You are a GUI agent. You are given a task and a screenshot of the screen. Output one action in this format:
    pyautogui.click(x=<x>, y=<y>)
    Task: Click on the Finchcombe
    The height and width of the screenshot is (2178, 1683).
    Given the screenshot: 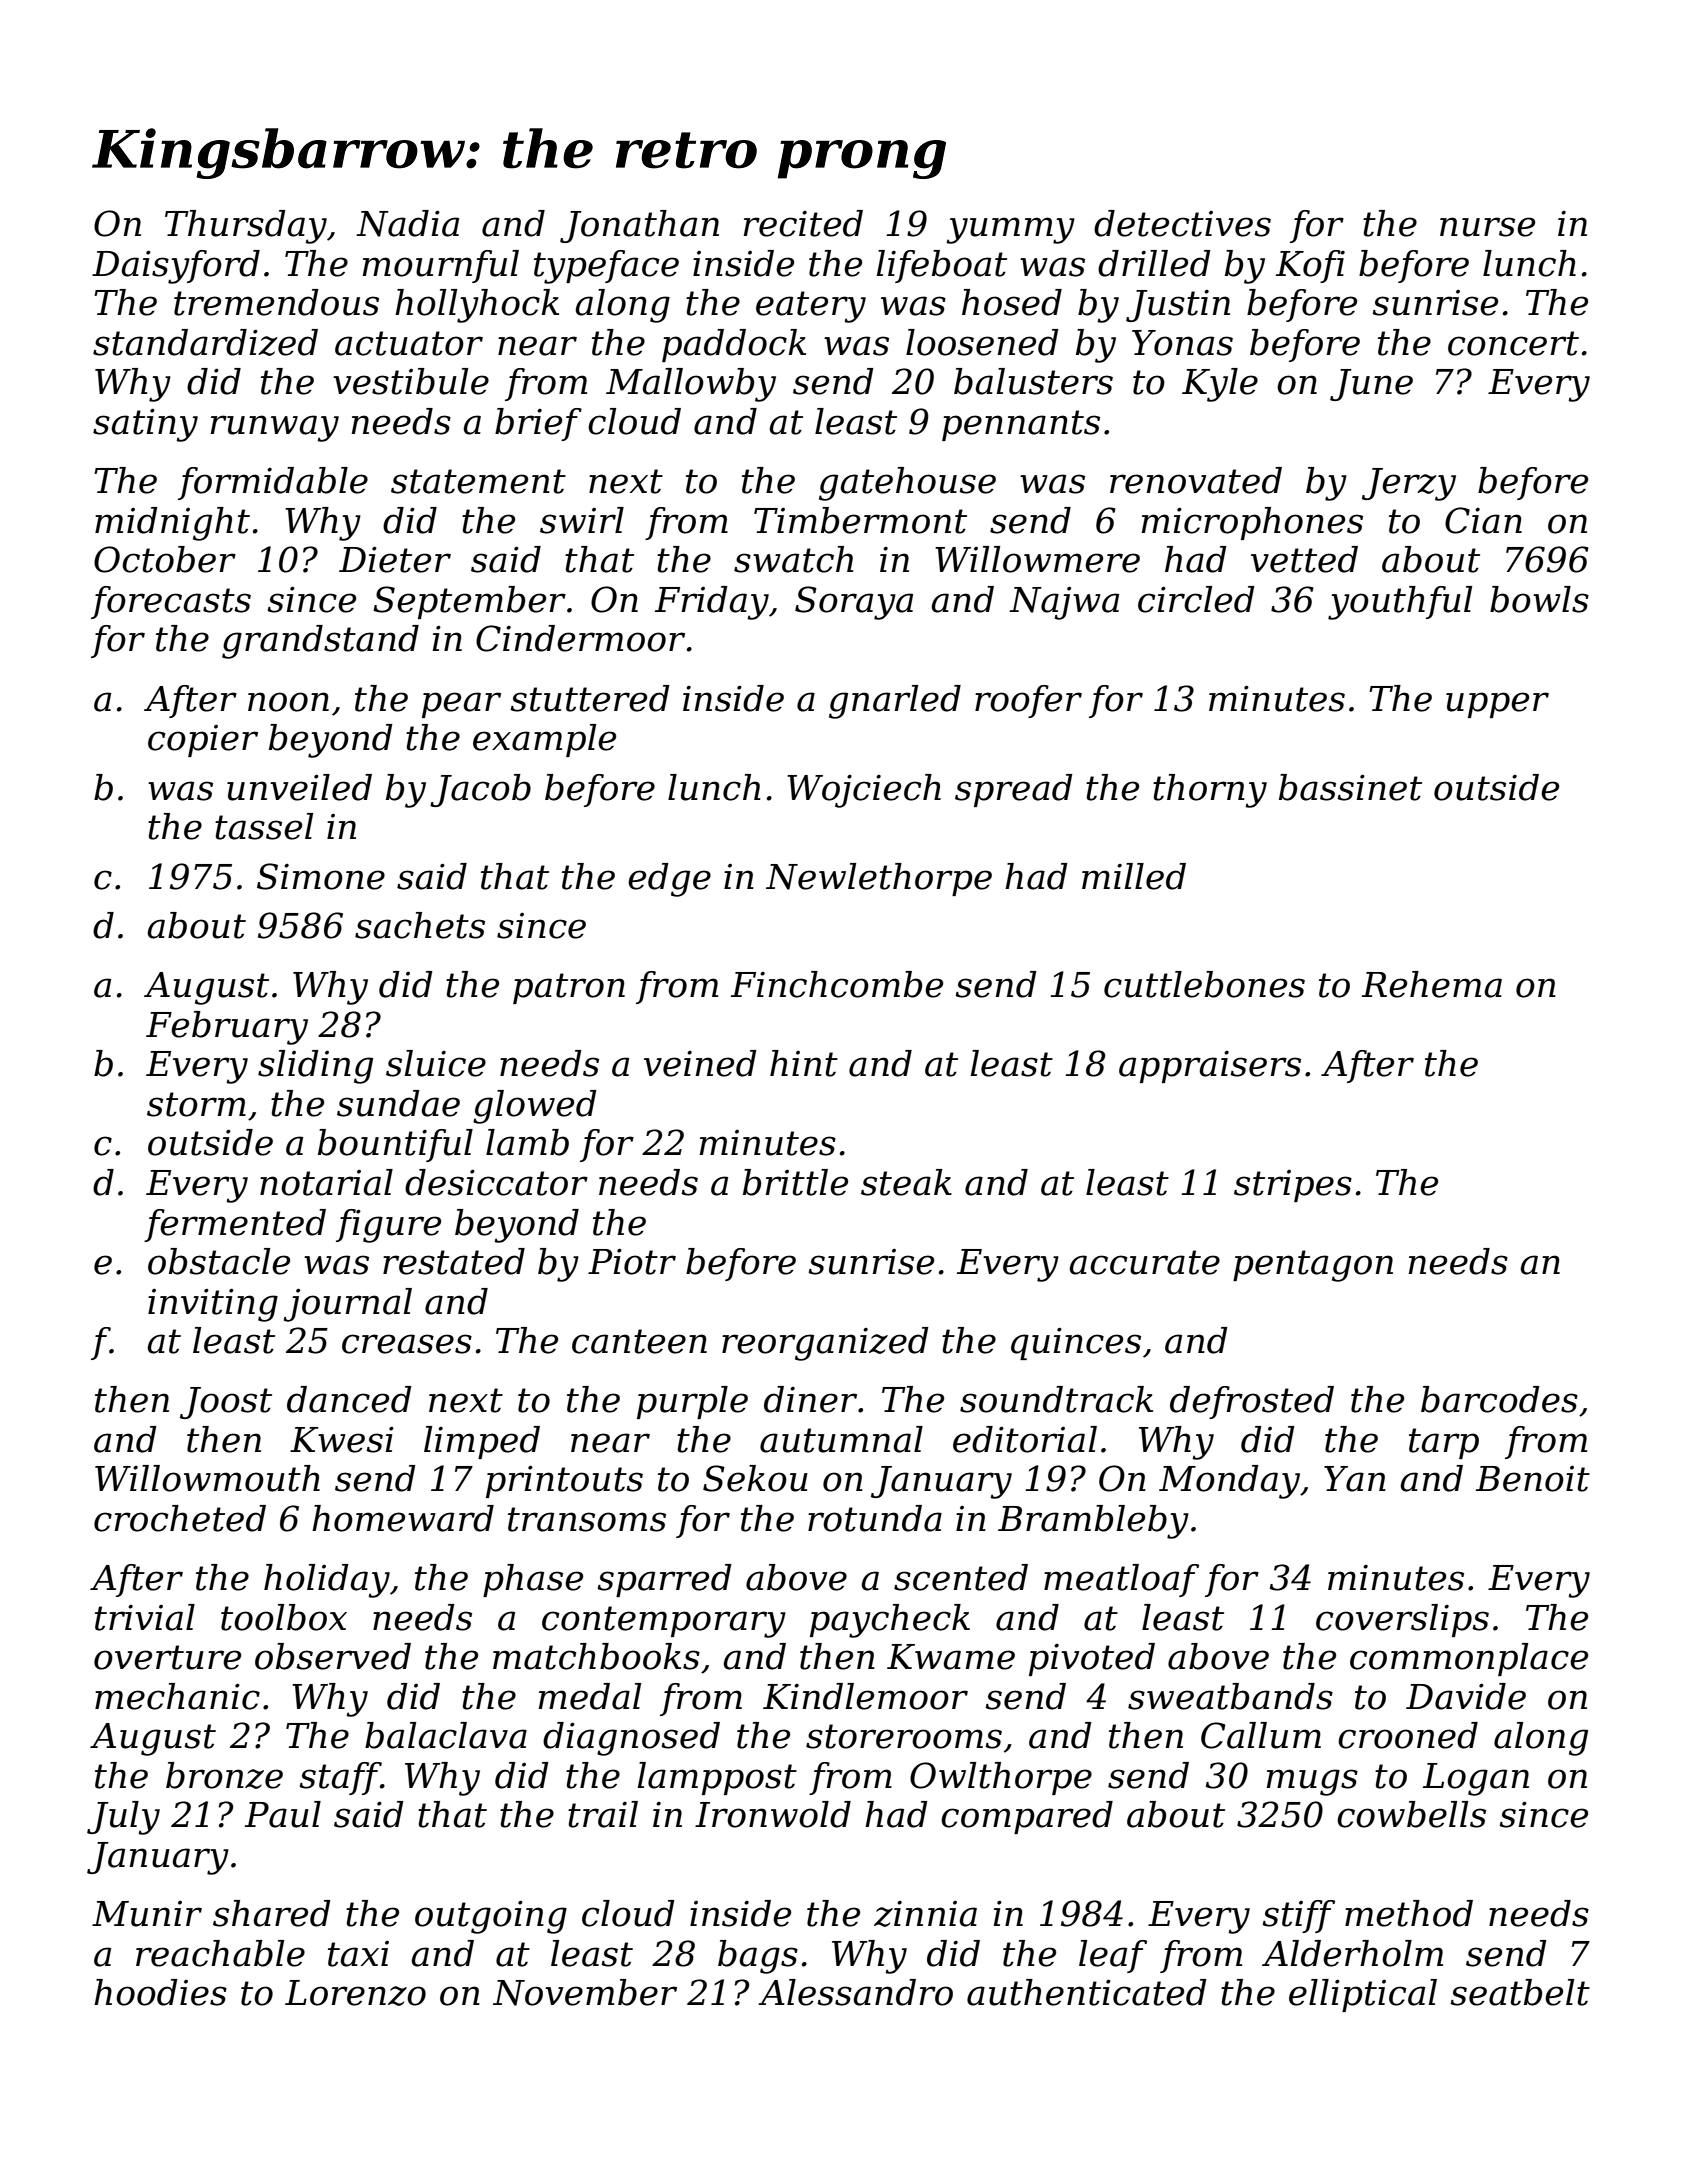 What is the action you would take?
    pyautogui.click(x=837, y=984)
